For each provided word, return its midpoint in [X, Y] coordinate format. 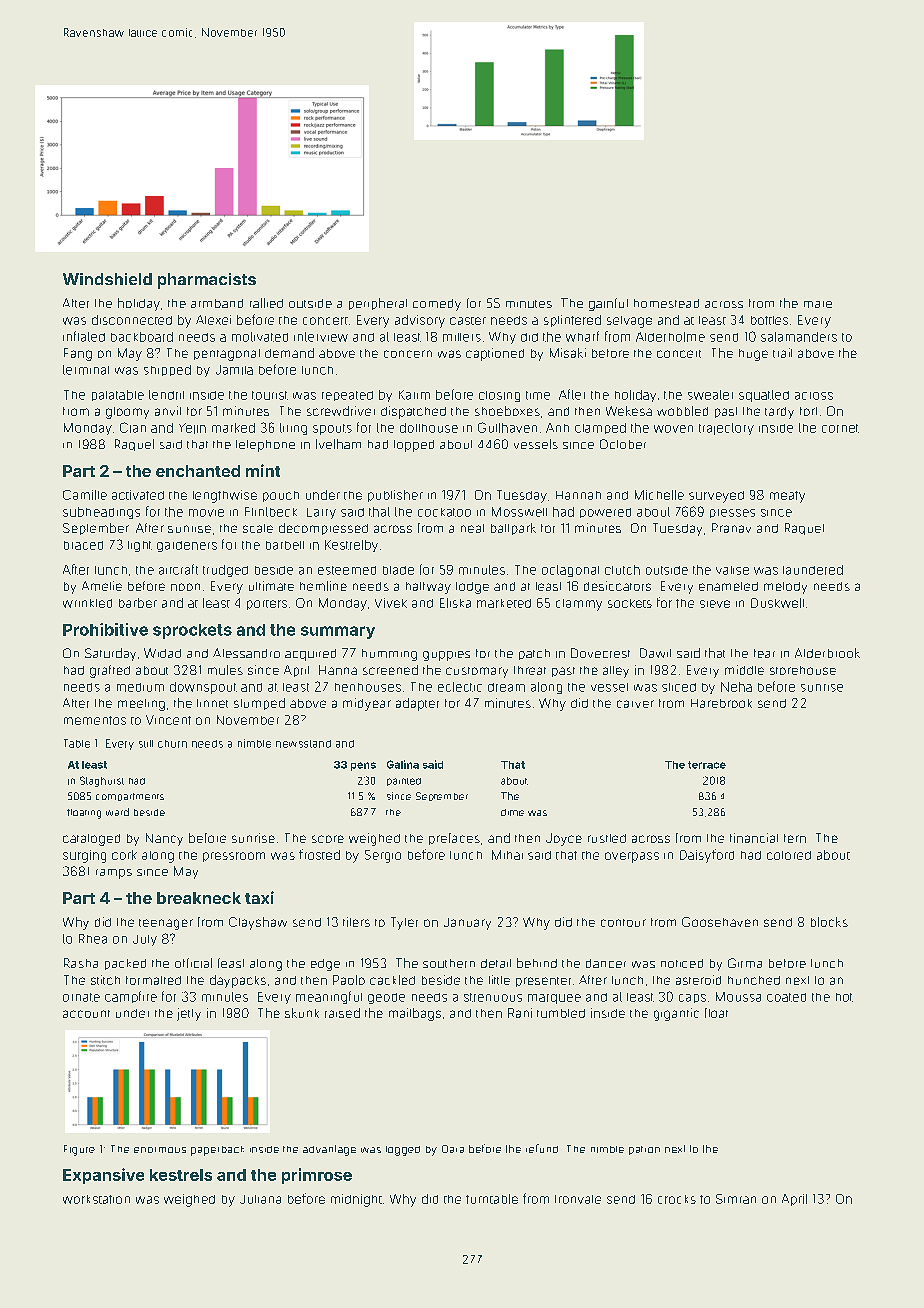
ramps [114, 874]
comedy [437, 305]
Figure [79, 1150]
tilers [356, 922]
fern [795, 838]
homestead [666, 303]
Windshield [107, 279]
